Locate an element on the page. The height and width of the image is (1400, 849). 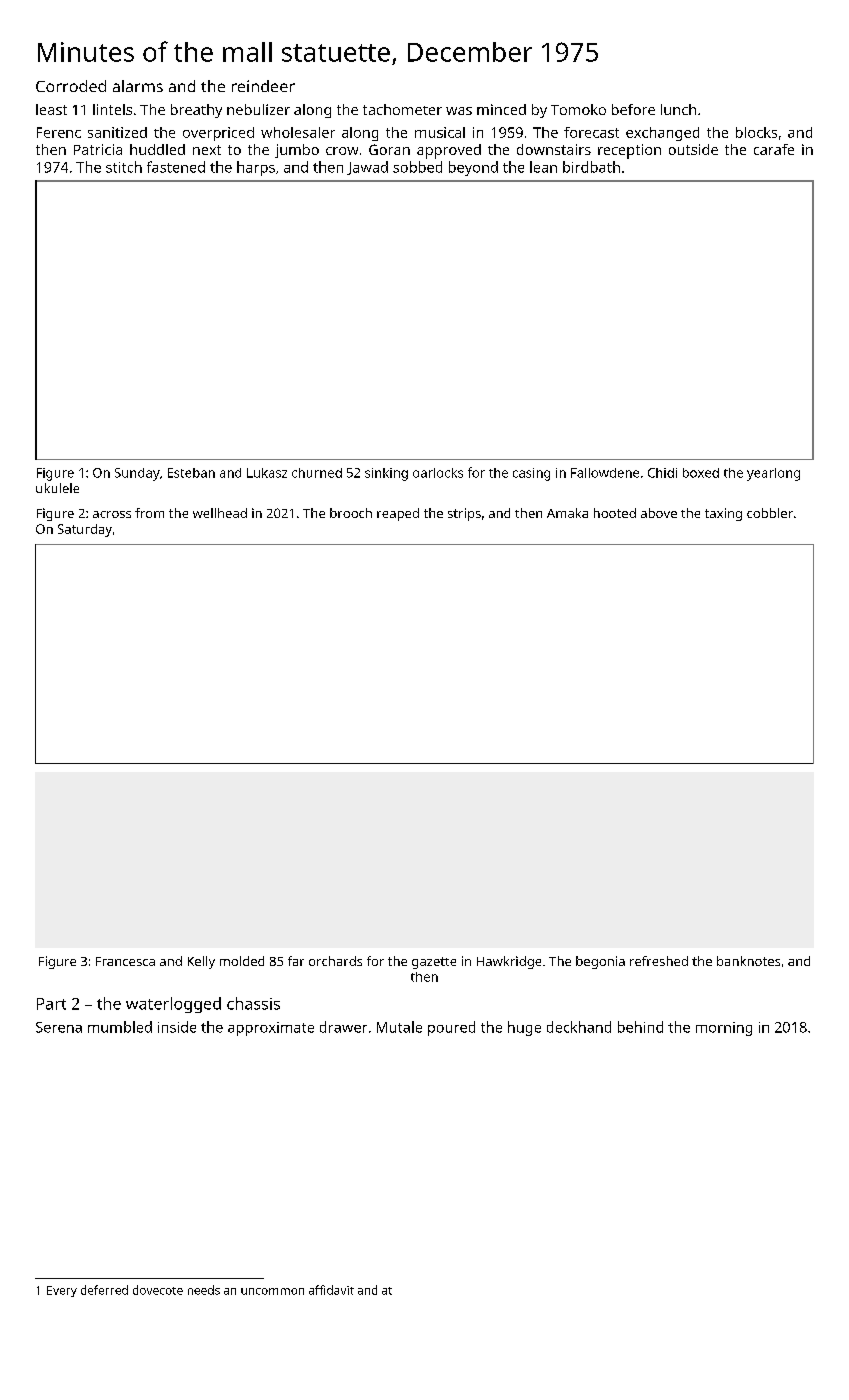
tachometer is located at coordinates (402, 109).
